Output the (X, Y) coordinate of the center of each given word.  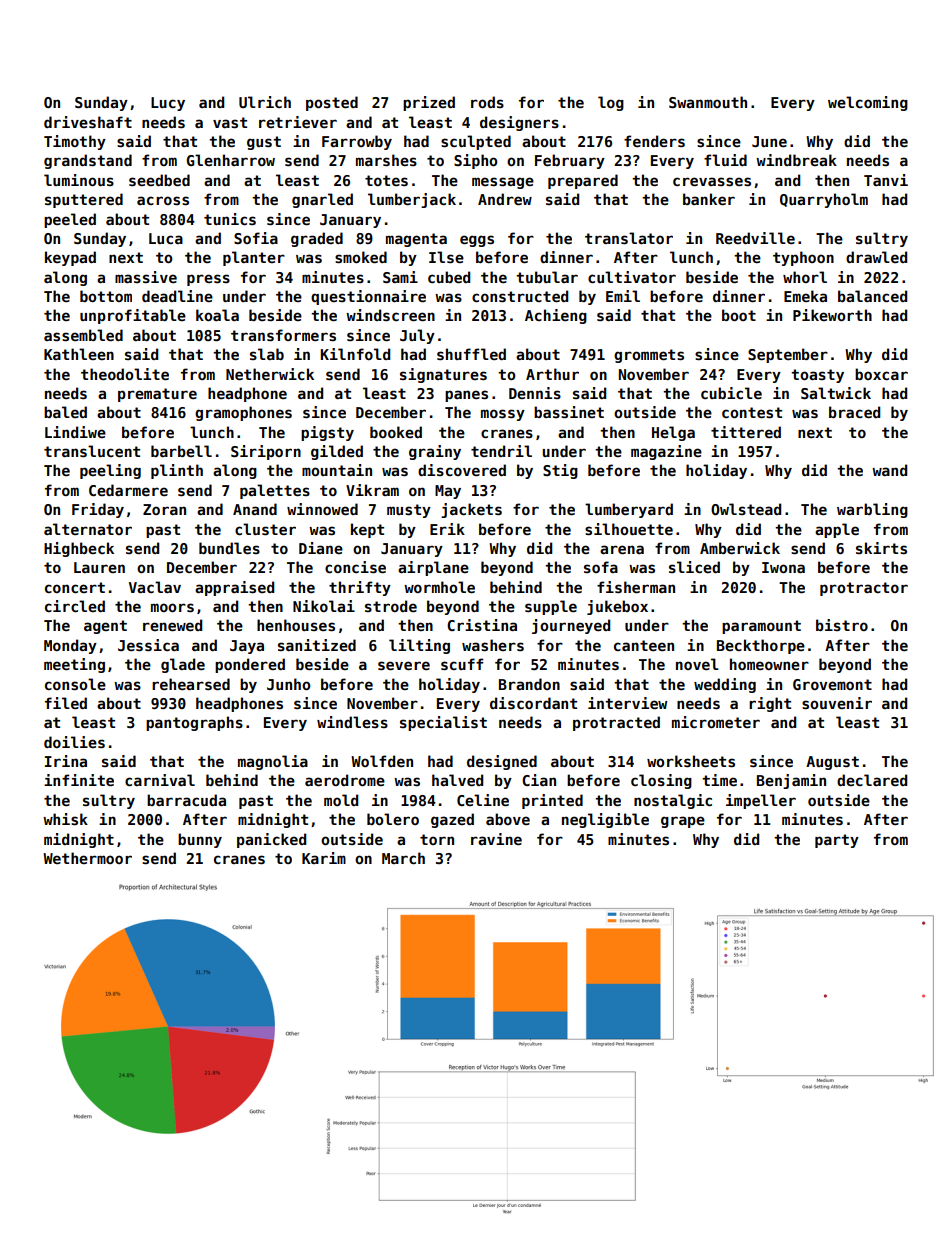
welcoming (868, 103)
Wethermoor (87, 858)
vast (230, 122)
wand (889, 470)
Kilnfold (355, 354)
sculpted (476, 142)
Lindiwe (75, 432)
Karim (324, 858)
